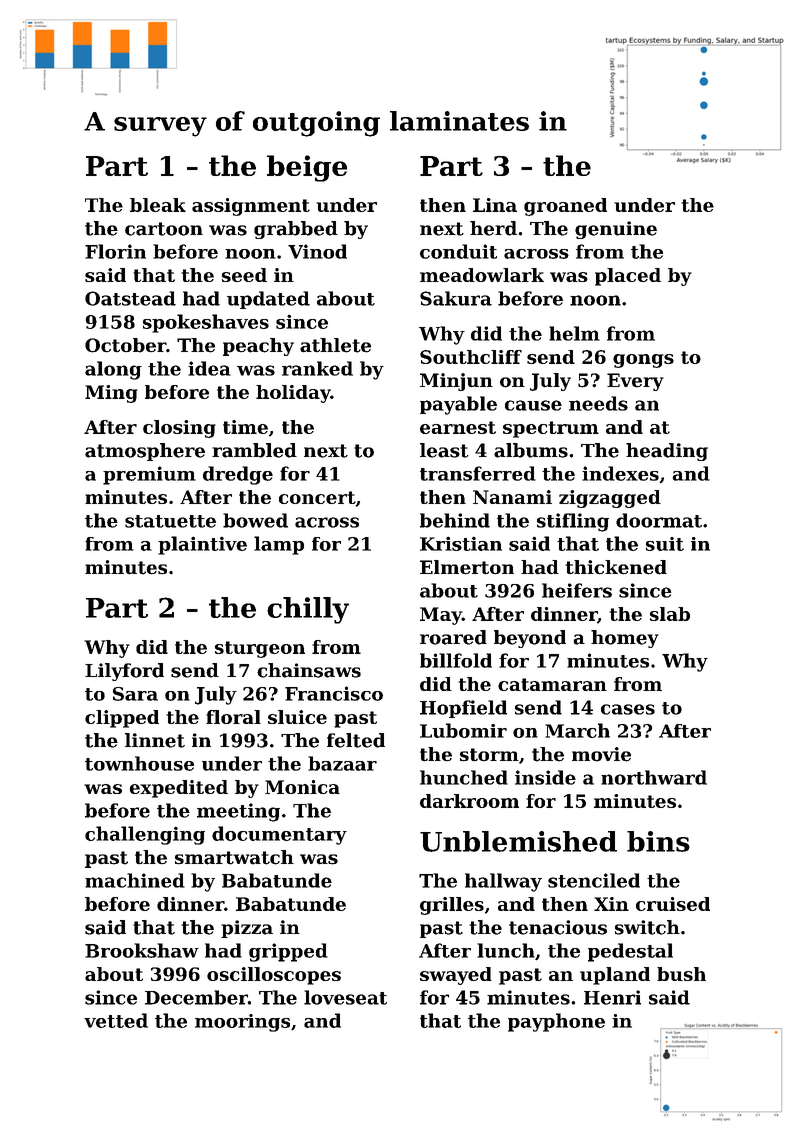  What do you see at coordinates (242, 1023) in the screenshot?
I see `moorings` at bounding box center [242, 1023].
